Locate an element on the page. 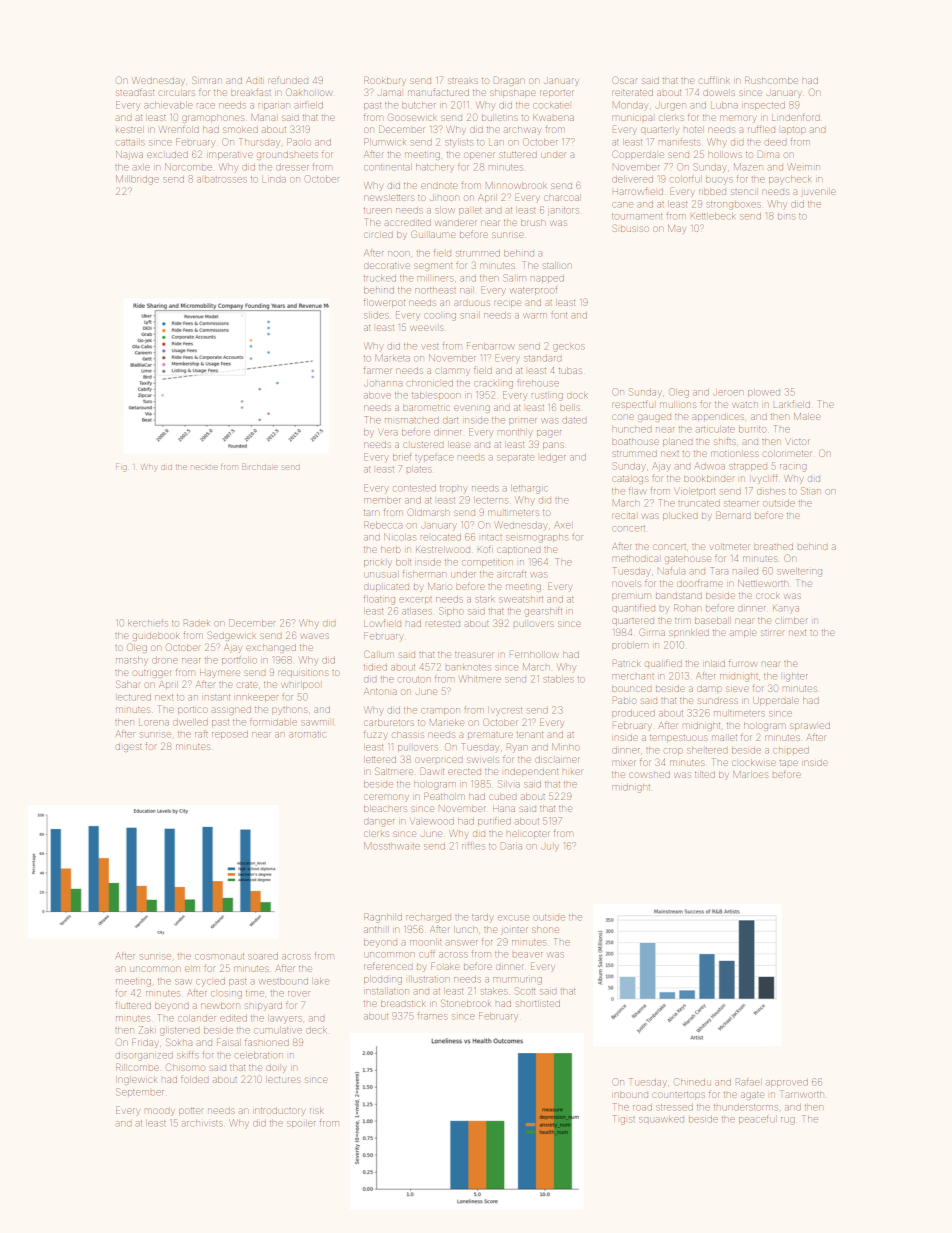 This page has height=1233, width=952. purified is located at coordinates (494, 822).
